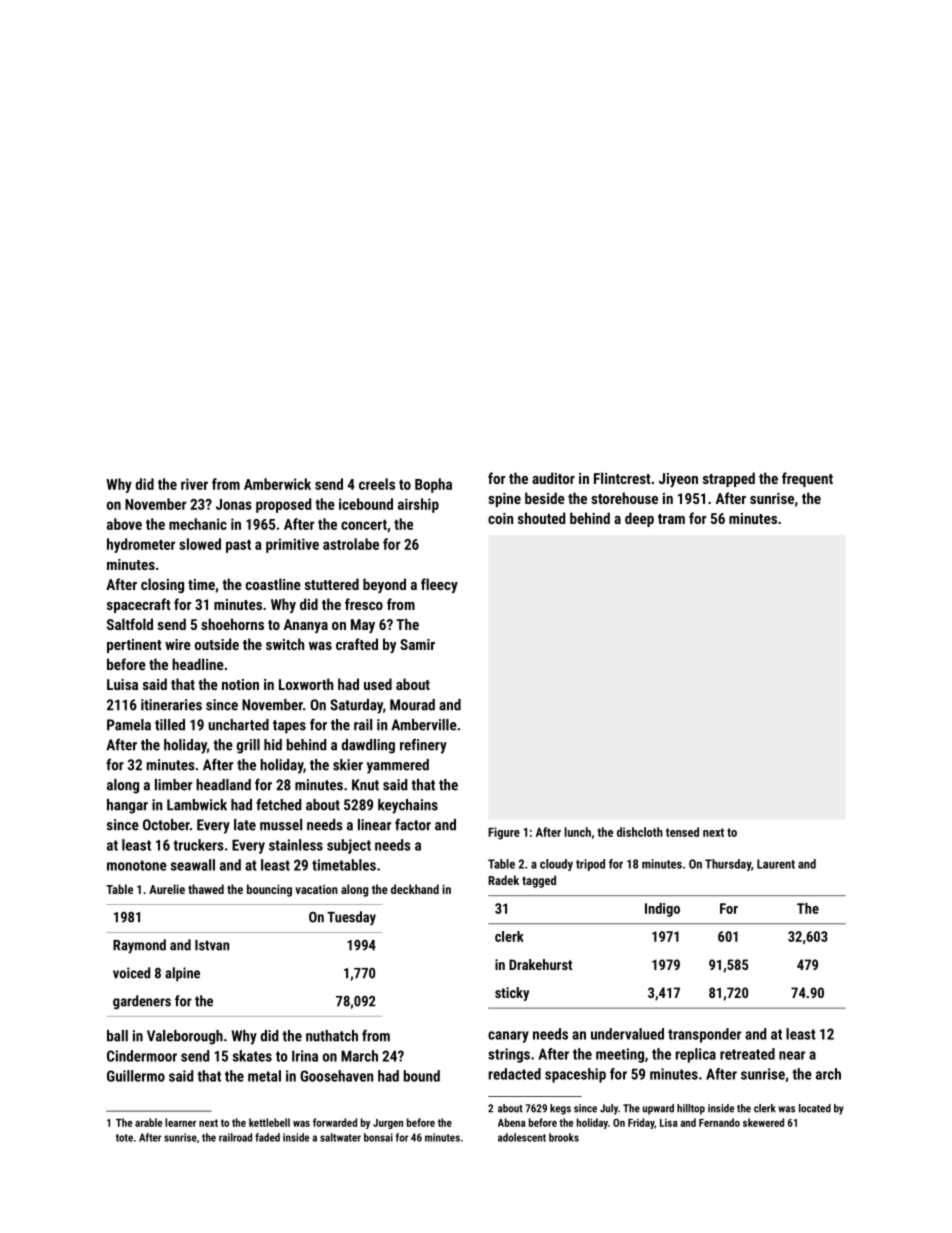  I want to click on fleecy, so click(439, 585).
